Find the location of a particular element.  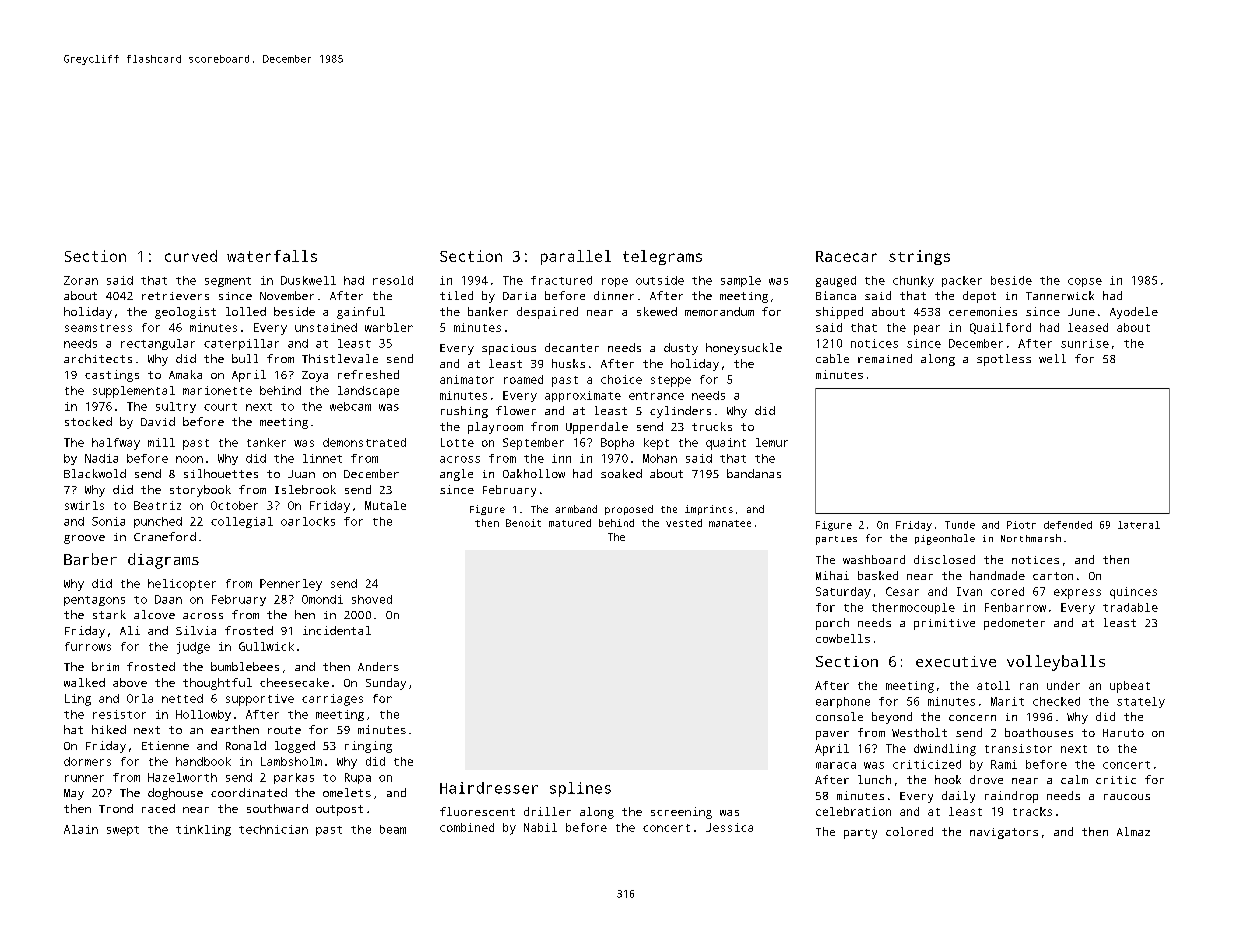

skewed is located at coordinates (657, 311).
